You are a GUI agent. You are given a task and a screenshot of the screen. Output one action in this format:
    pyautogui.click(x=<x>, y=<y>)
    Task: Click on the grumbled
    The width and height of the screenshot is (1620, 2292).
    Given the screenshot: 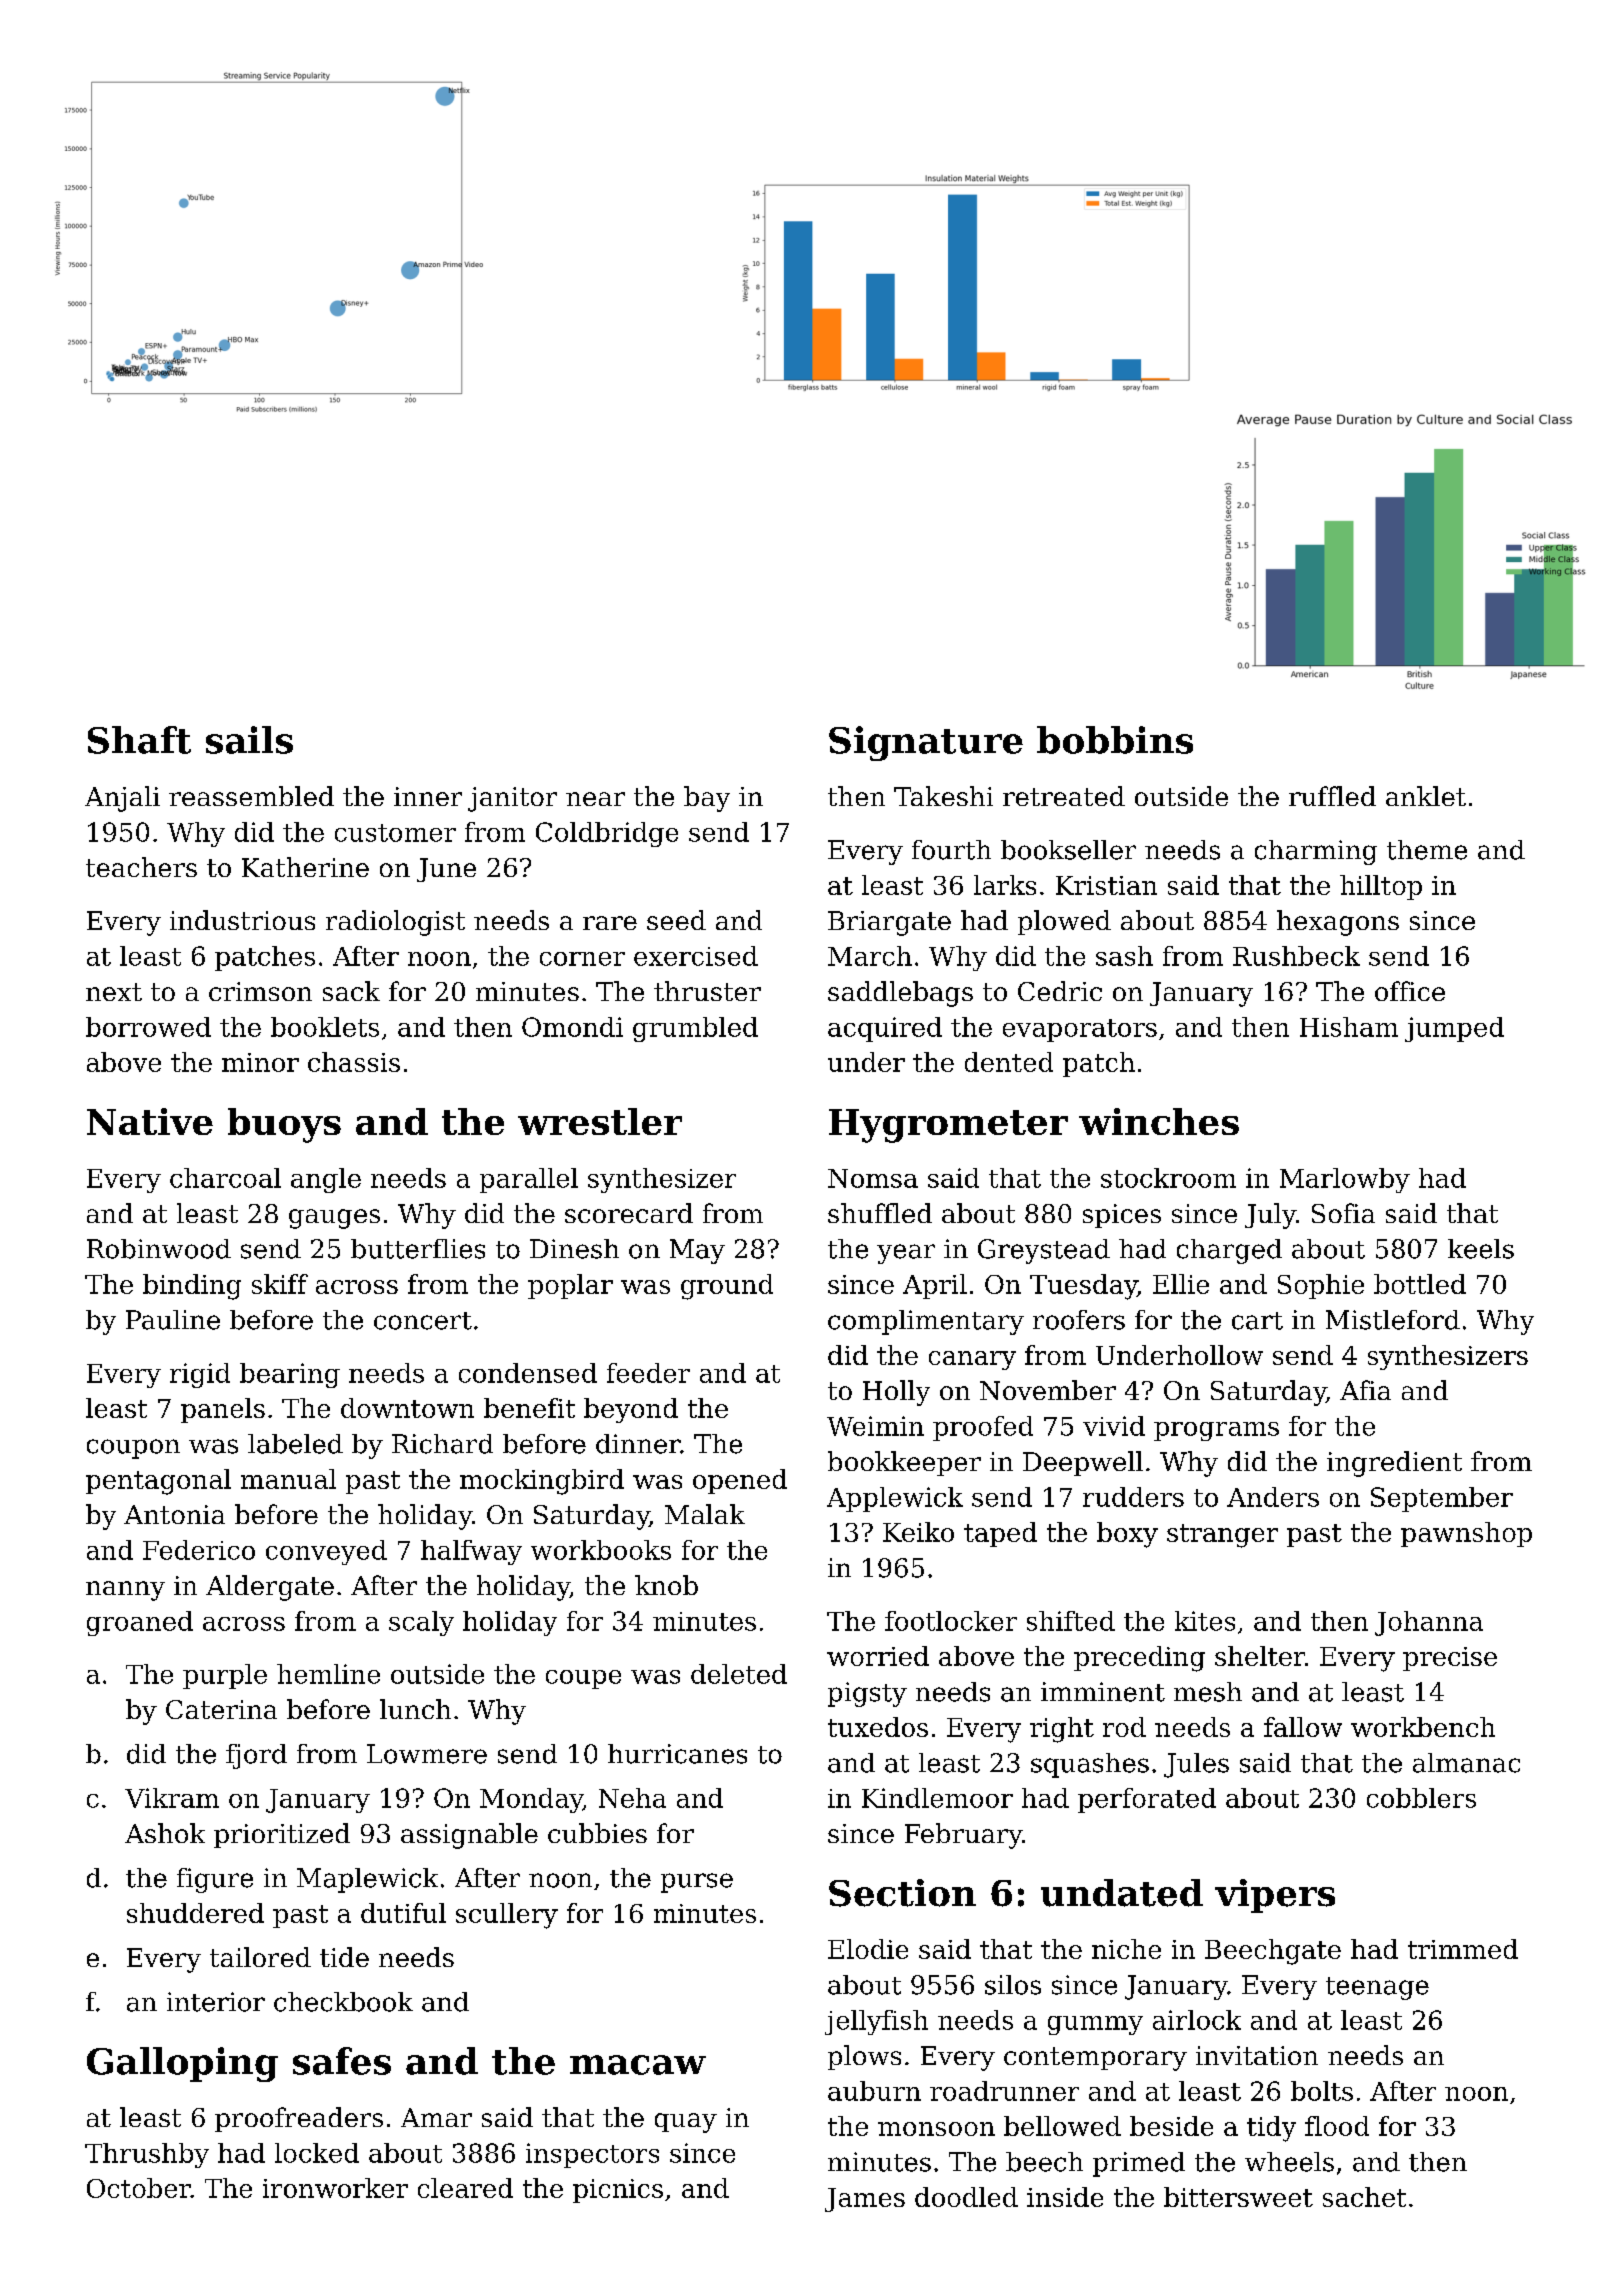 What is the action you would take?
    pyautogui.click(x=695, y=1029)
